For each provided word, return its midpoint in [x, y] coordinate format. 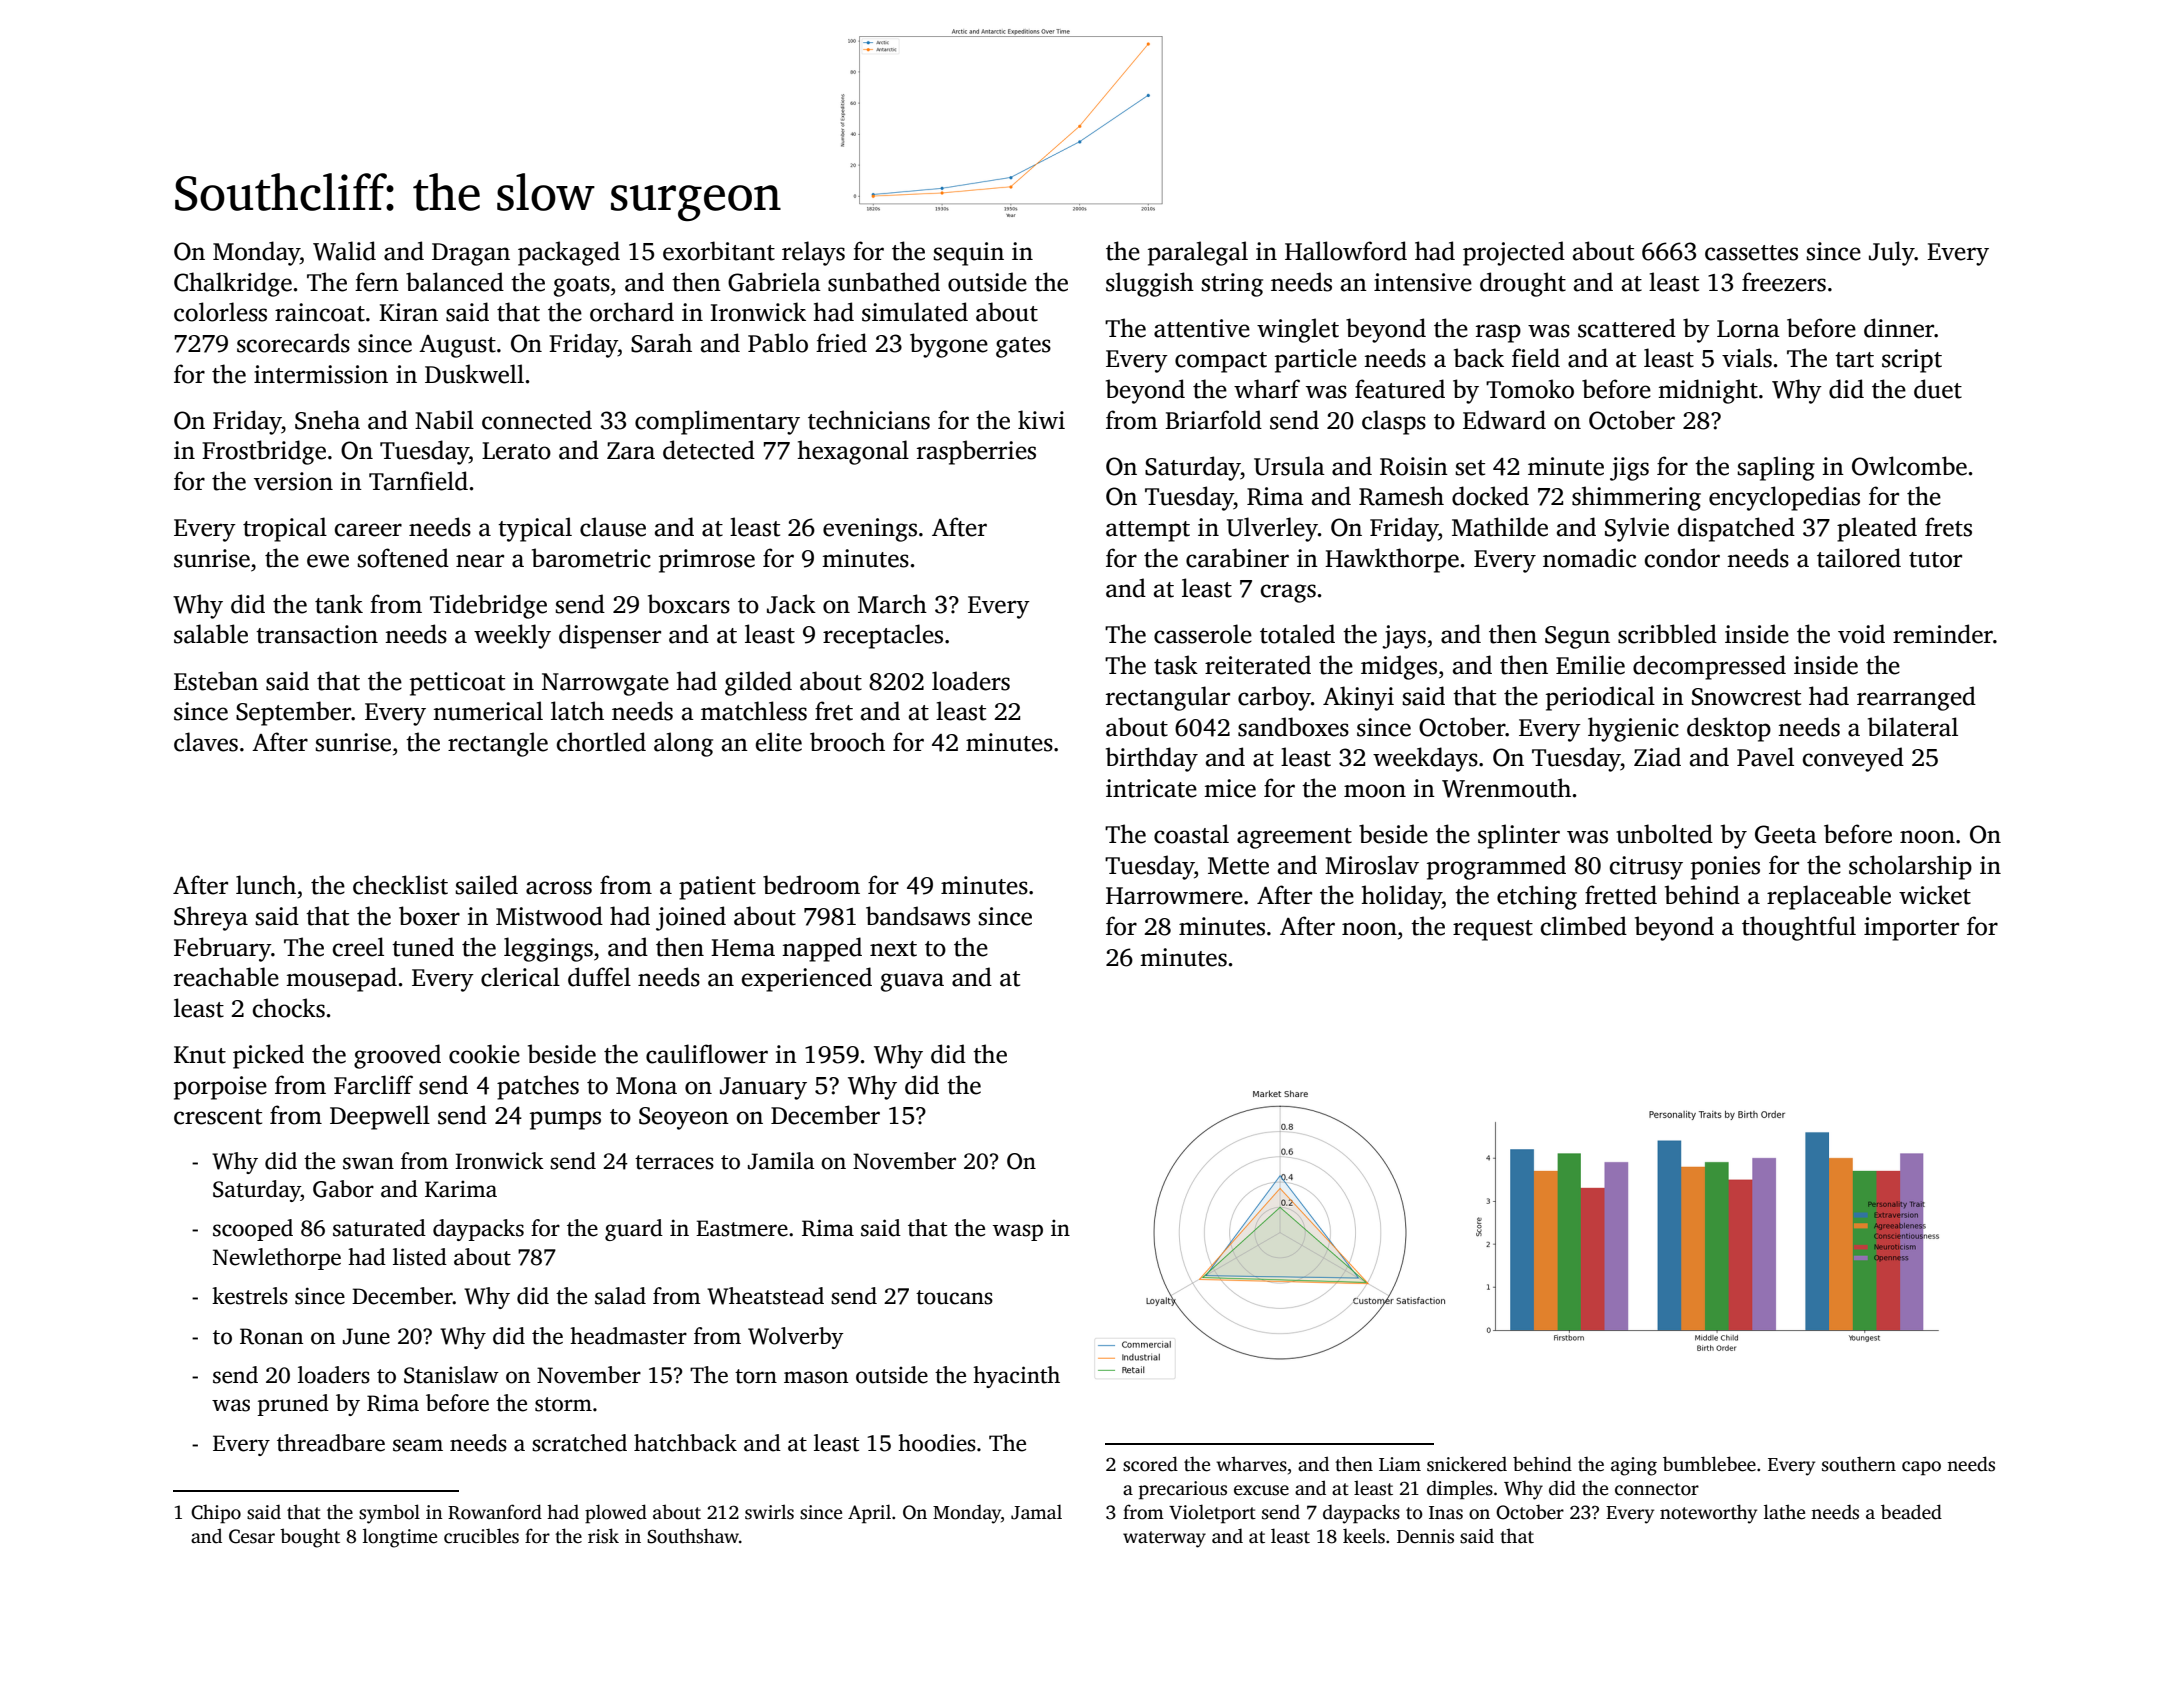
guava [912, 982]
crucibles [481, 1536]
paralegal [1198, 253]
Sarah [661, 343]
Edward [1504, 420]
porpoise [220, 1088]
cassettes [1751, 253]
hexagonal [853, 452]
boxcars [689, 604]
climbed [1584, 926]
